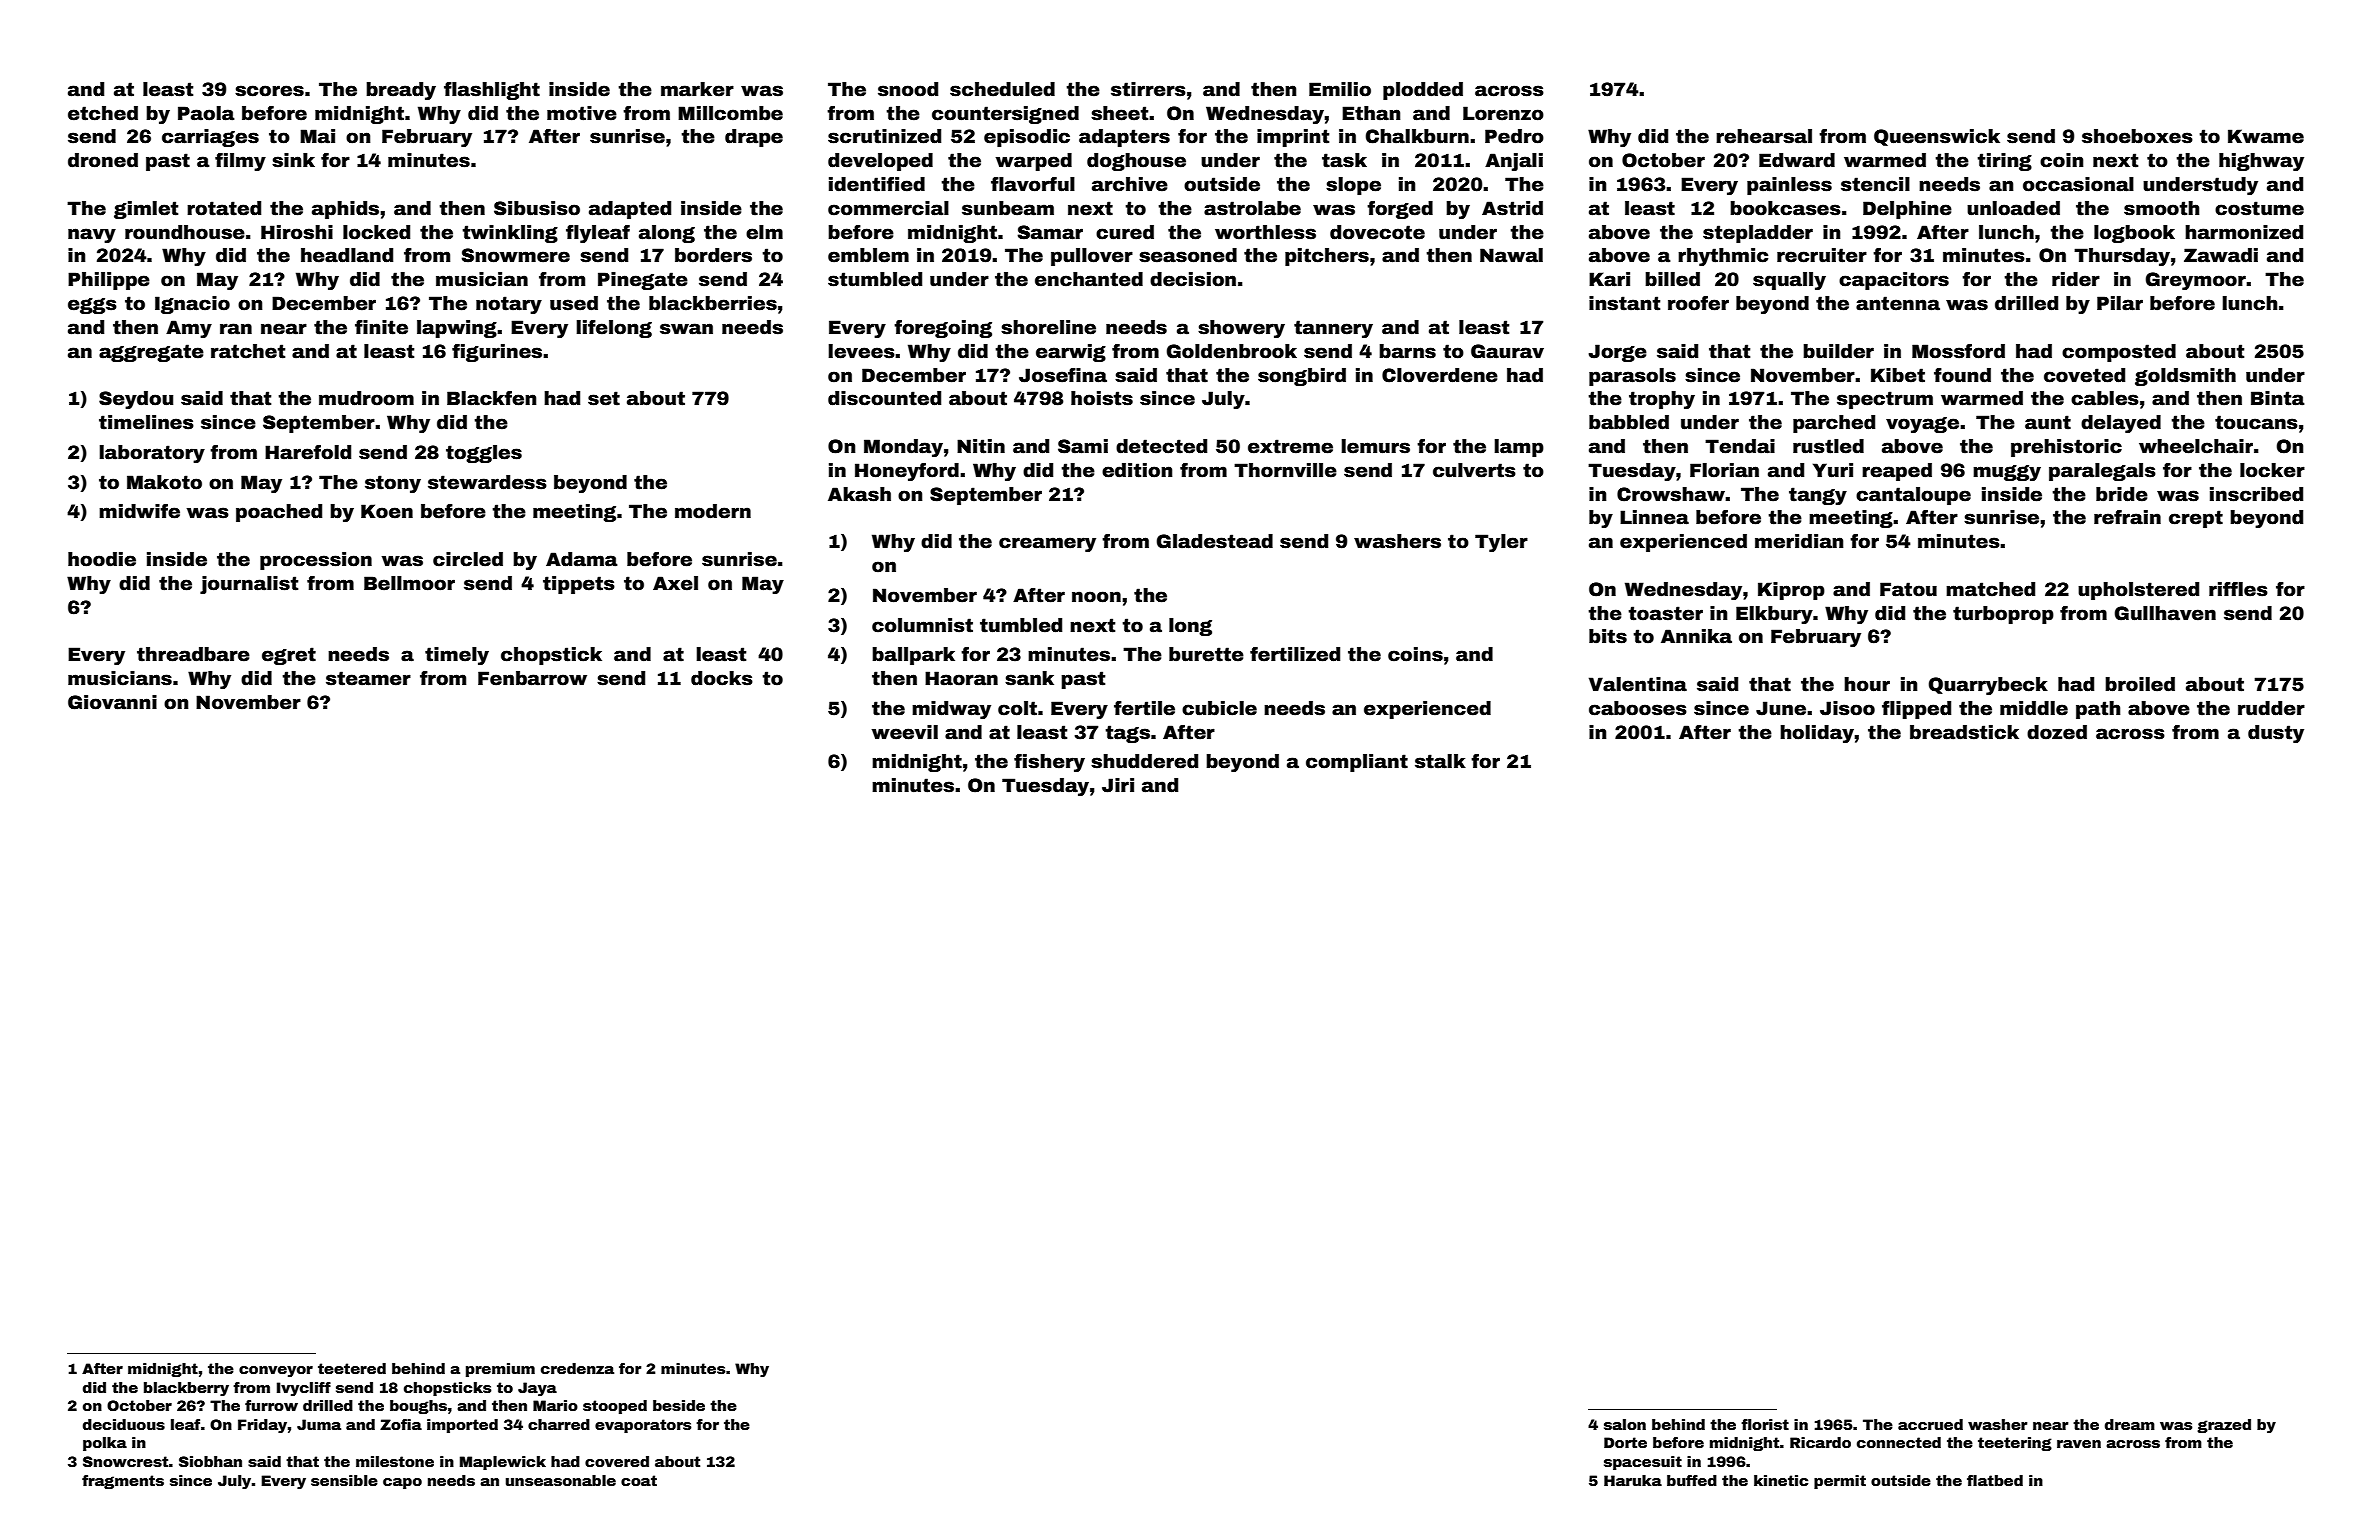  I want to click on Jiri, so click(1118, 785).
